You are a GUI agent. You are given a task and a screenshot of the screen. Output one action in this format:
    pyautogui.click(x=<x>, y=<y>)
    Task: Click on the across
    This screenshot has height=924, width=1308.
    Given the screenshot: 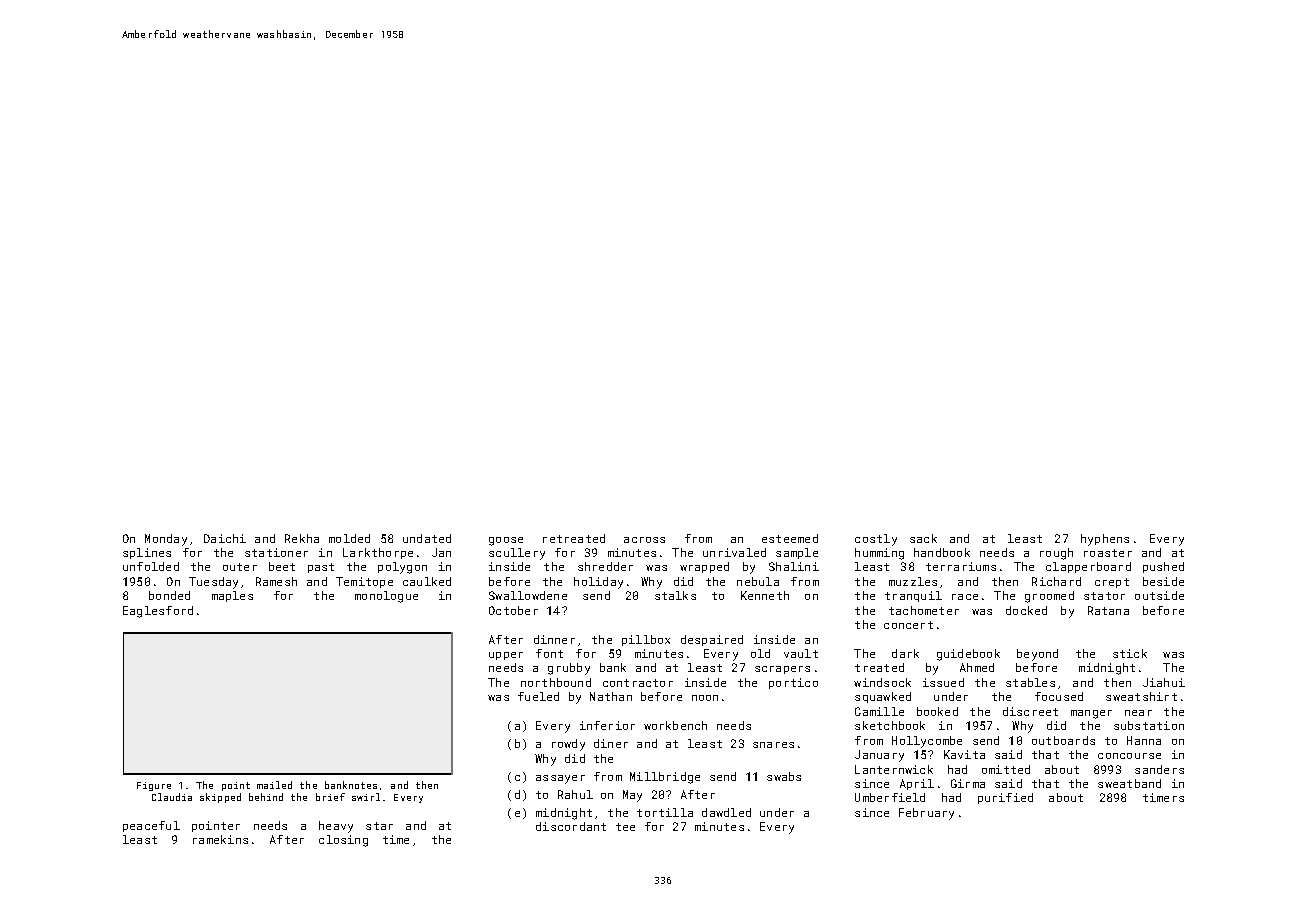 What is the action you would take?
    pyautogui.click(x=644, y=540)
